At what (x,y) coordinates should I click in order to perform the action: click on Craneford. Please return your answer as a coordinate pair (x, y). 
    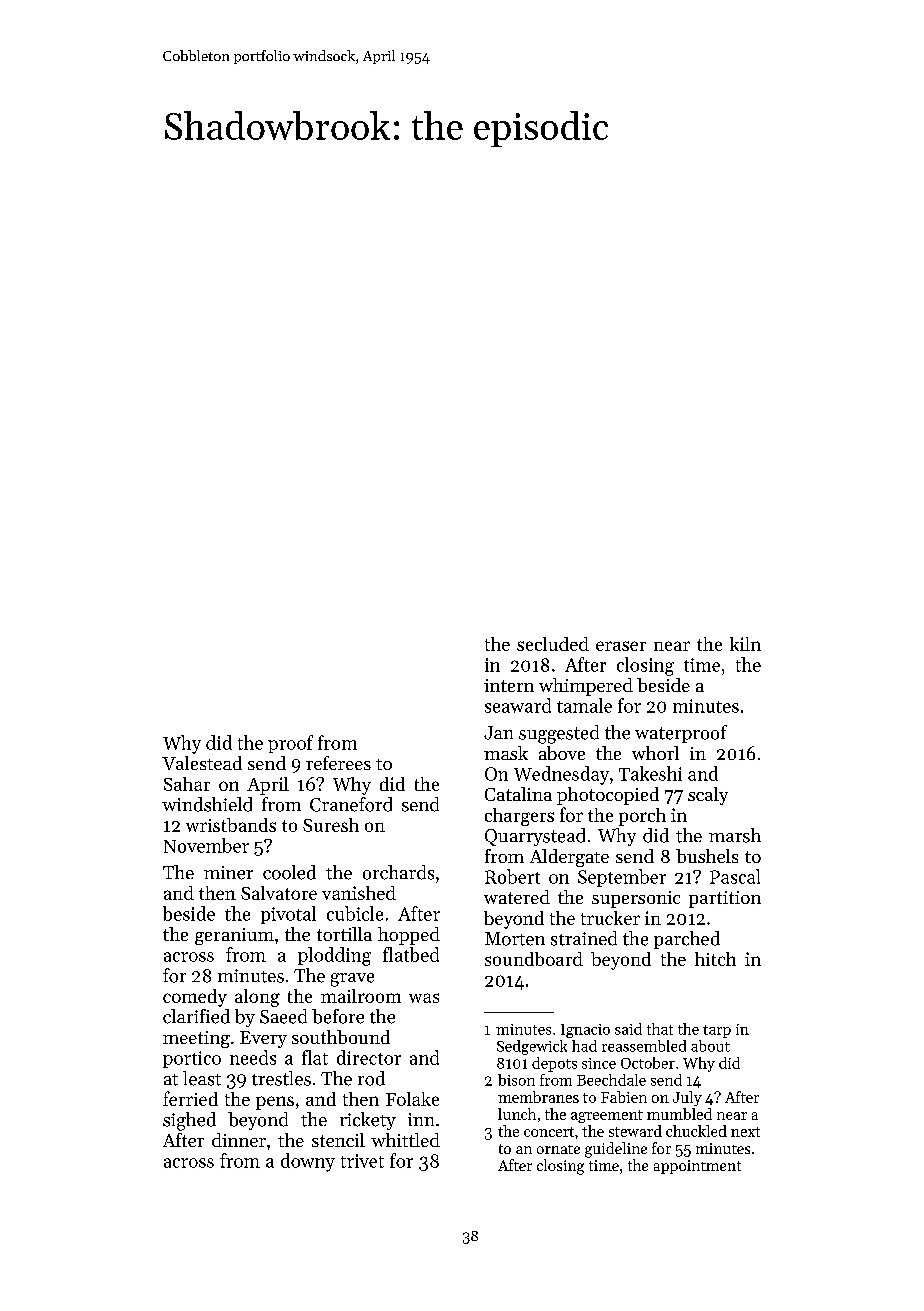
    Looking at the image, I should click on (351, 804).
